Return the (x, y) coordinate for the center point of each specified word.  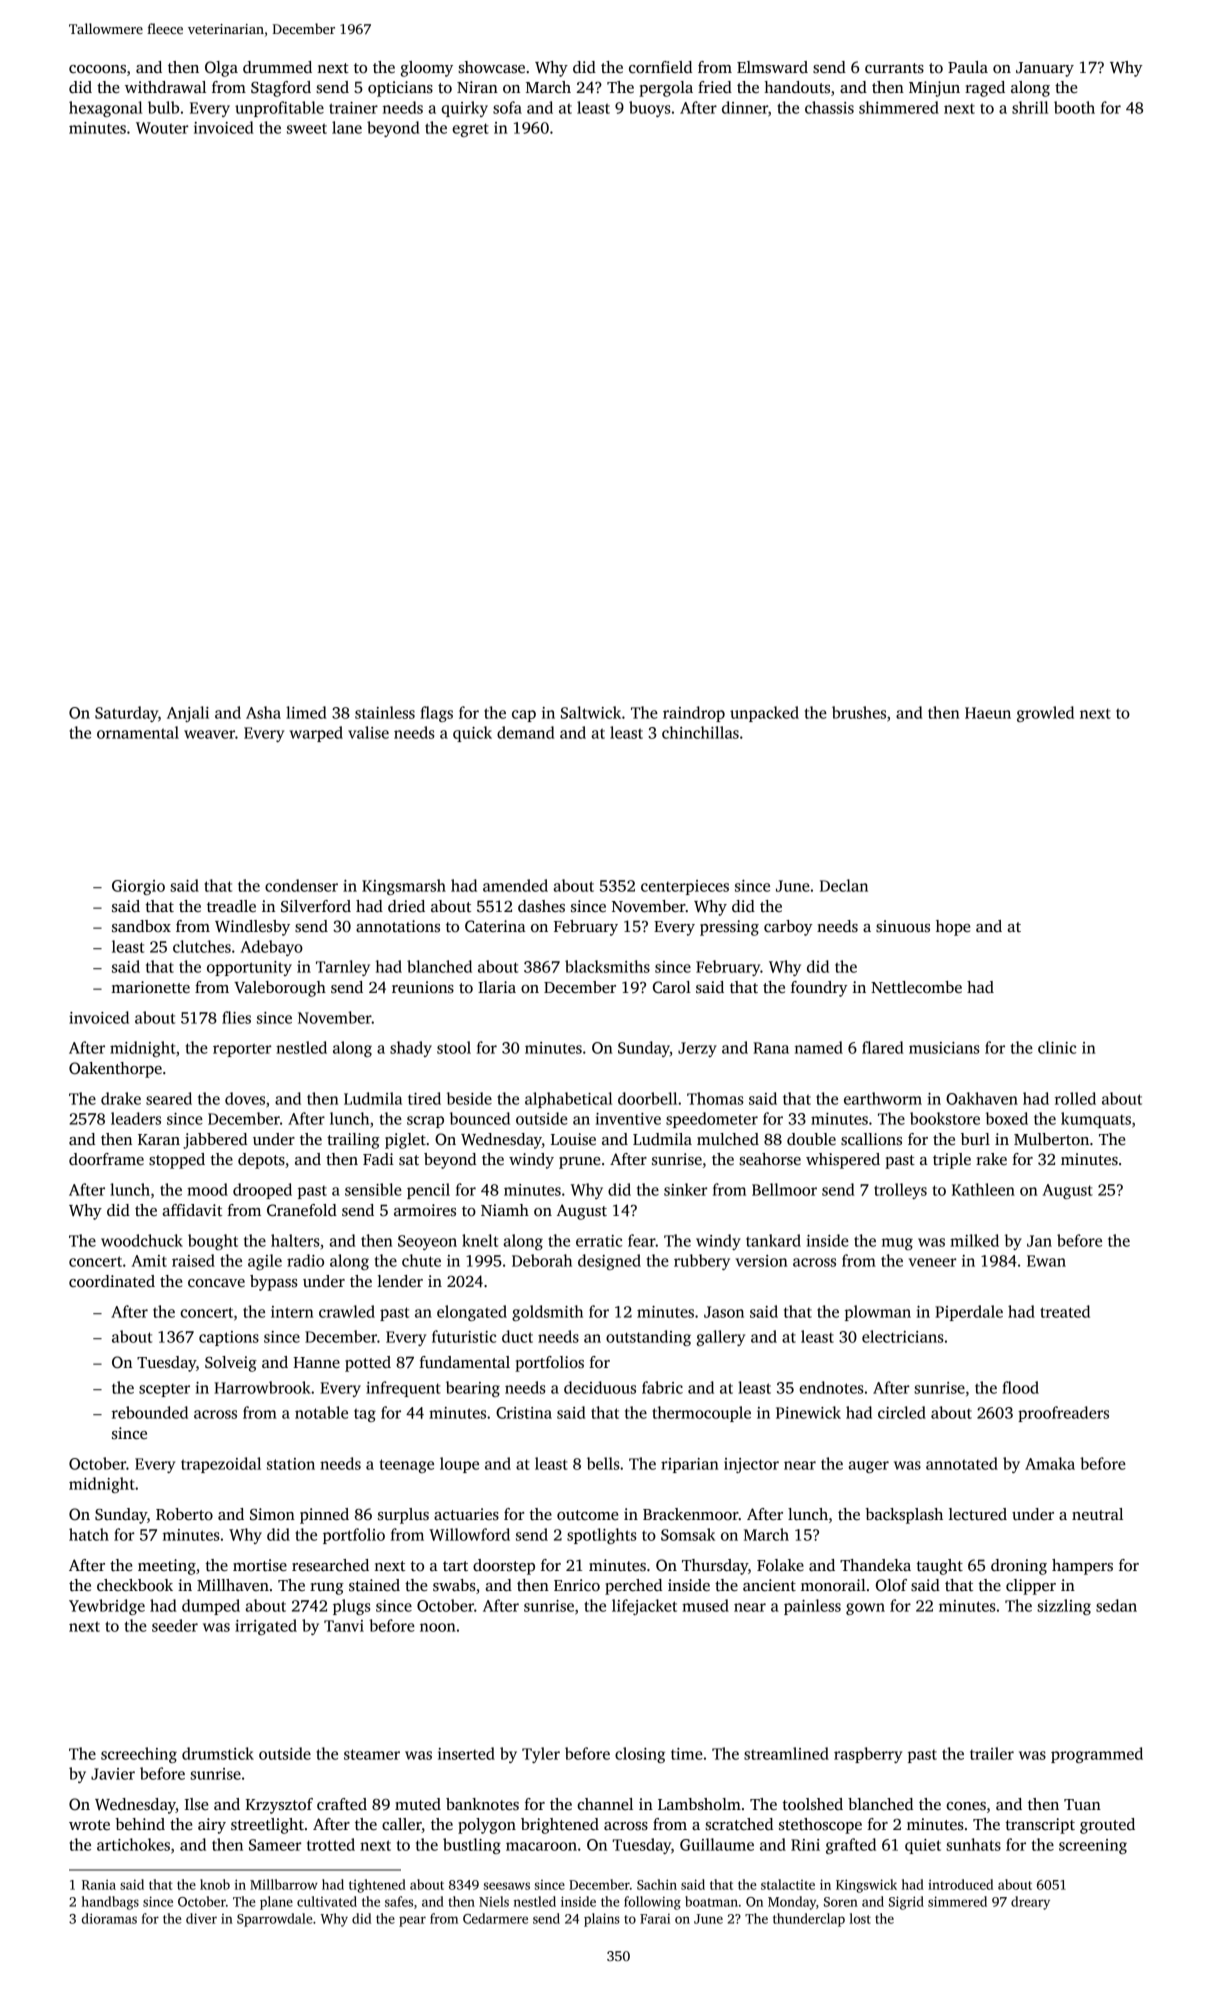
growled (1045, 714)
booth (1074, 107)
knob (215, 1884)
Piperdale (969, 1313)
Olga (221, 69)
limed (306, 712)
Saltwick (591, 712)
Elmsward (772, 67)
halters (295, 1240)
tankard (773, 1240)
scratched (739, 1824)
